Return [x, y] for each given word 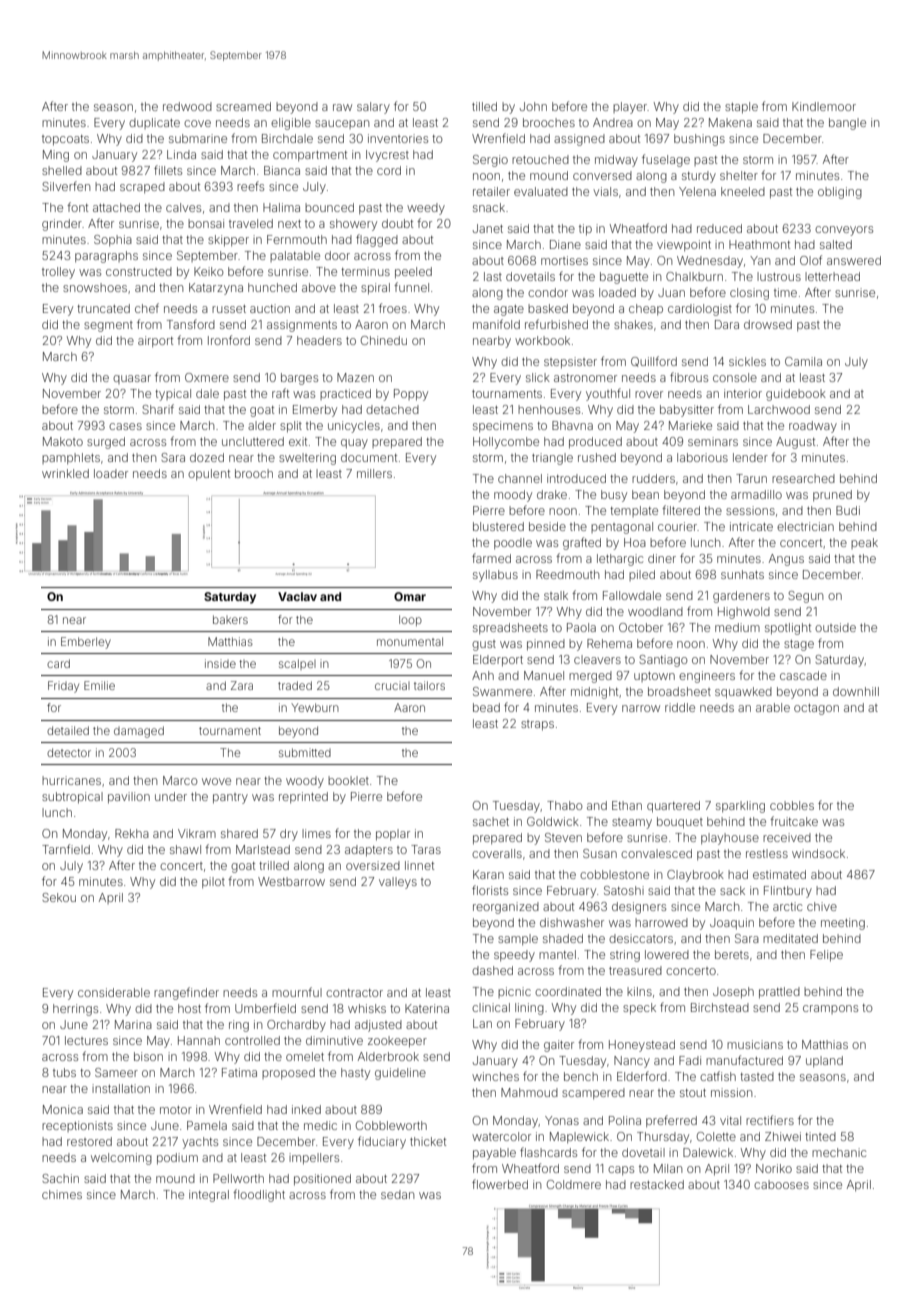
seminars [713, 441]
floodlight [259, 1195]
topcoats [65, 140]
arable [773, 707]
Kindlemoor [824, 106]
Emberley [86, 643]
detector [69, 752]
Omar [410, 596]
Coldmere [574, 1184]
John [533, 106]
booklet [348, 780]
